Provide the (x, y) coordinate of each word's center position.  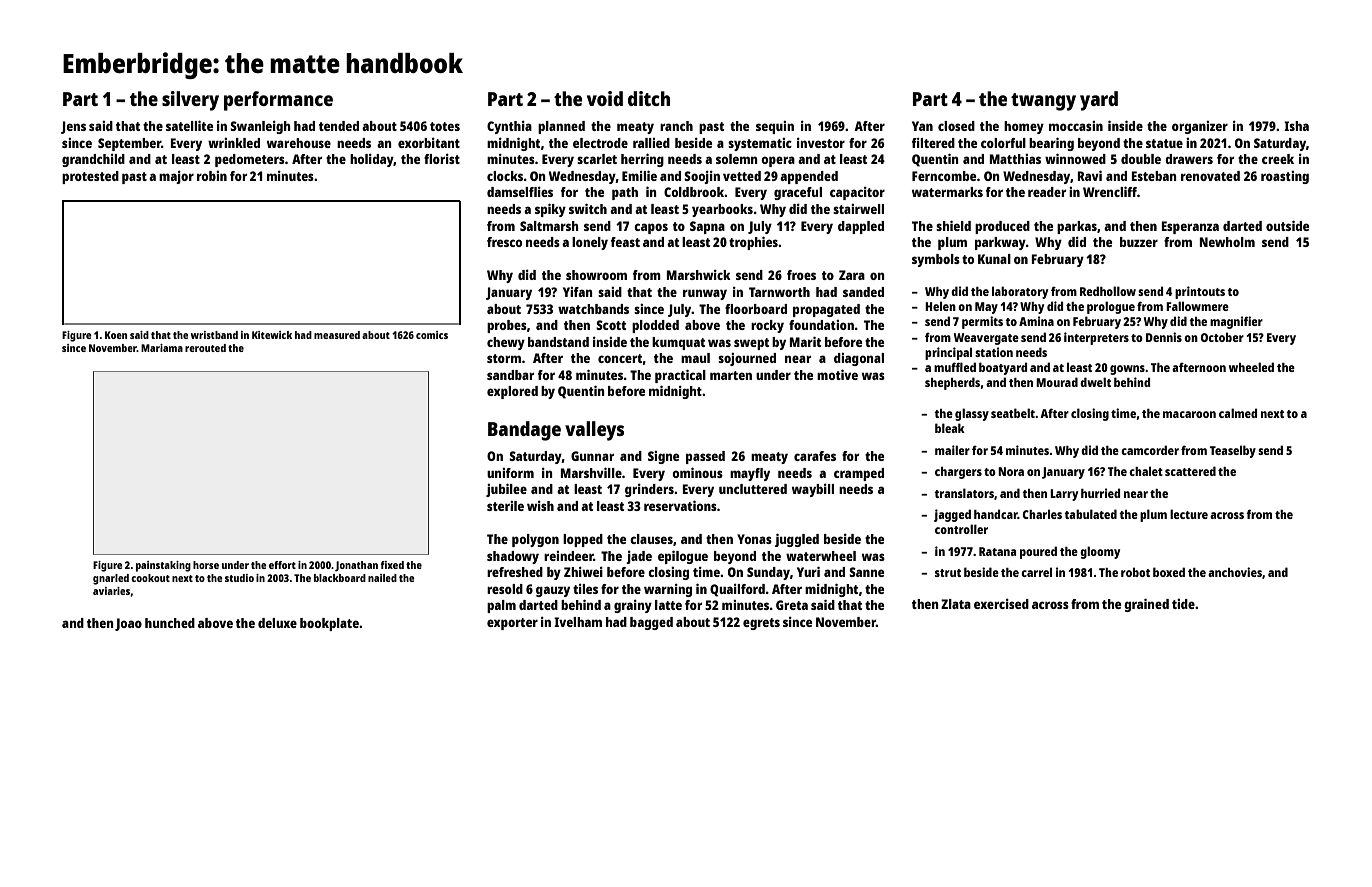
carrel (1036, 572)
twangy (1043, 102)
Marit (805, 342)
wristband (214, 335)
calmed (1238, 413)
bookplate (329, 624)
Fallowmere (1197, 306)
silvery (190, 101)
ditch (649, 98)
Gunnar (592, 456)
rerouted (205, 348)
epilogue (683, 557)
